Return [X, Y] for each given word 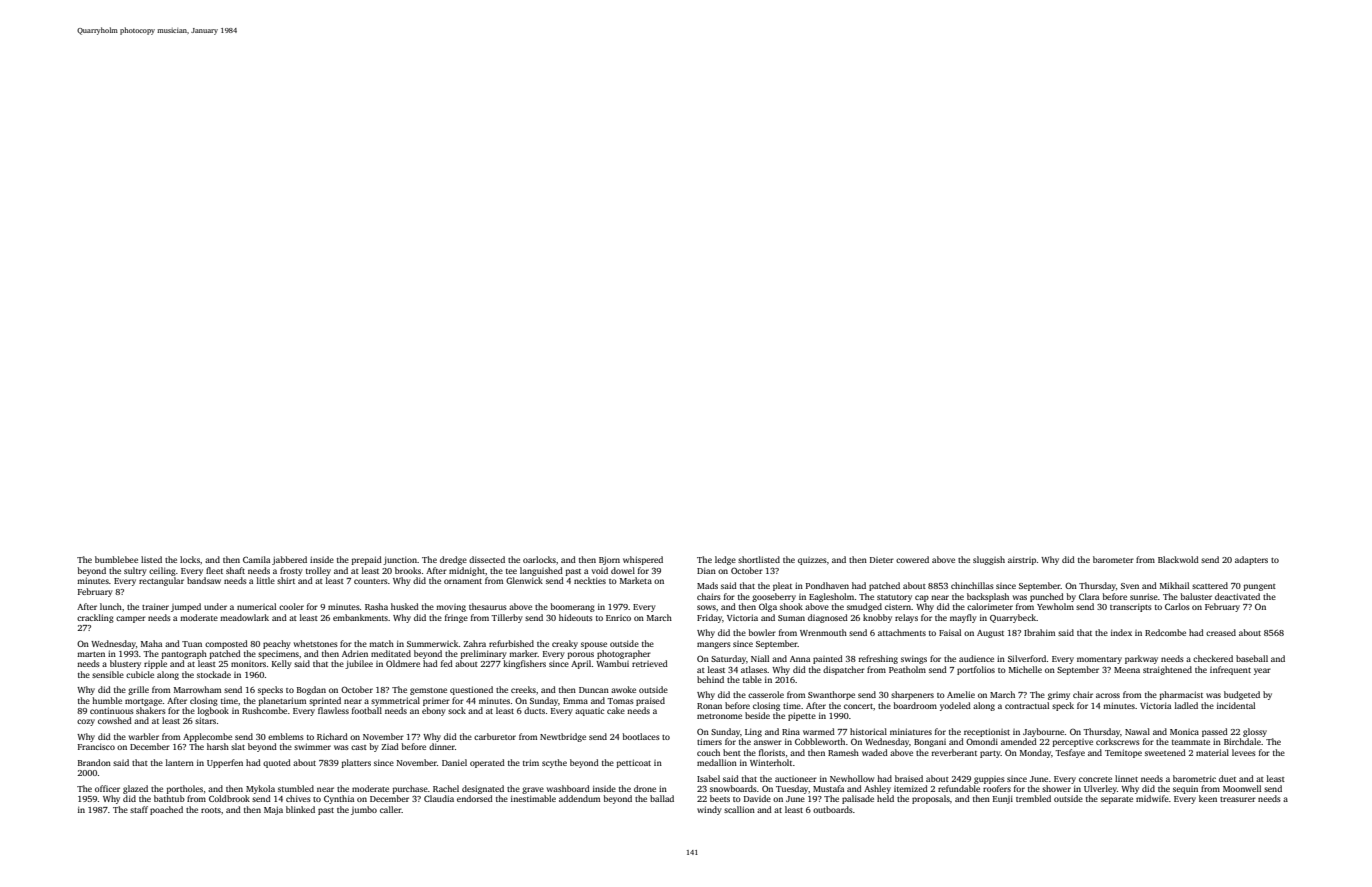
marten [91, 654]
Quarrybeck [1013, 618]
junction [400, 560]
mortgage [144, 702]
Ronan [709, 706]
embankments [360, 617]
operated [487, 763]
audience [976, 658]
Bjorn [609, 560]
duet [1227, 778]
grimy [1059, 696]
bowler [762, 632]
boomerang [573, 607]
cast [359, 747]
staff [139, 809]
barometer [1113, 559]
